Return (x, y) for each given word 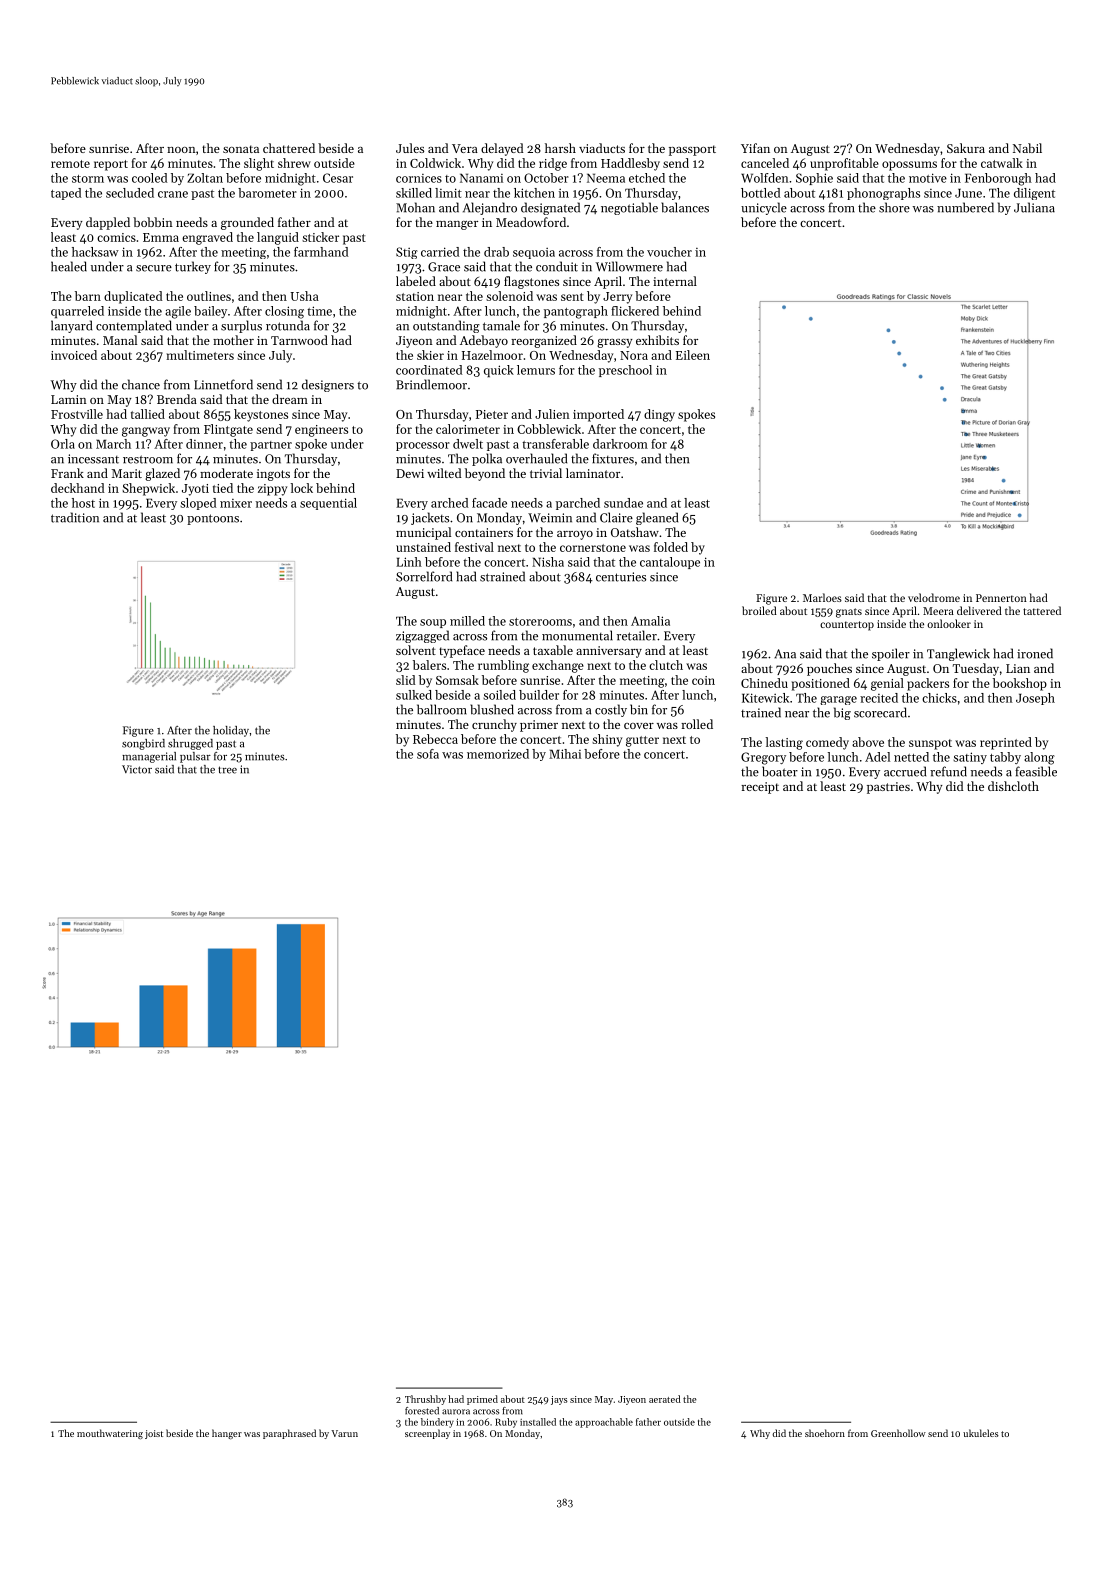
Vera (465, 148)
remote (70, 164)
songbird (143, 744)
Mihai (565, 754)
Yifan (755, 148)
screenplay (427, 1434)
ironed (1035, 653)
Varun (344, 1433)
